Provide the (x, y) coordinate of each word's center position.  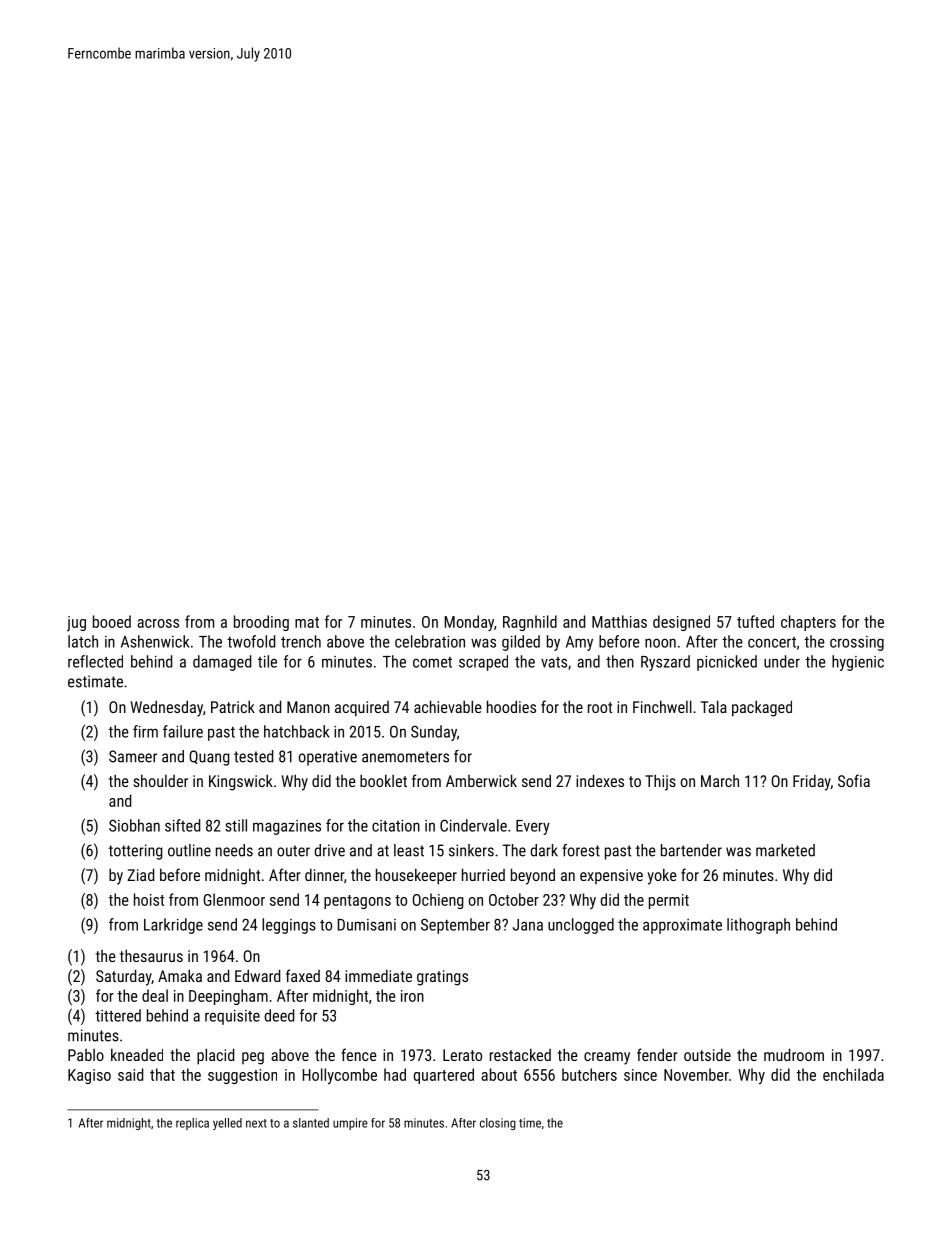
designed (681, 623)
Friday (812, 783)
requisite (232, 1017)
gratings (442, 978)
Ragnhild (530, 623)
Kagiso (89, 1076)
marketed (785, 850)
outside (707, 1055)
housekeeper (416, 876)
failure (183, 731)
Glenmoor (234, 899)
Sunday (434, 733)
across (158, 623)
